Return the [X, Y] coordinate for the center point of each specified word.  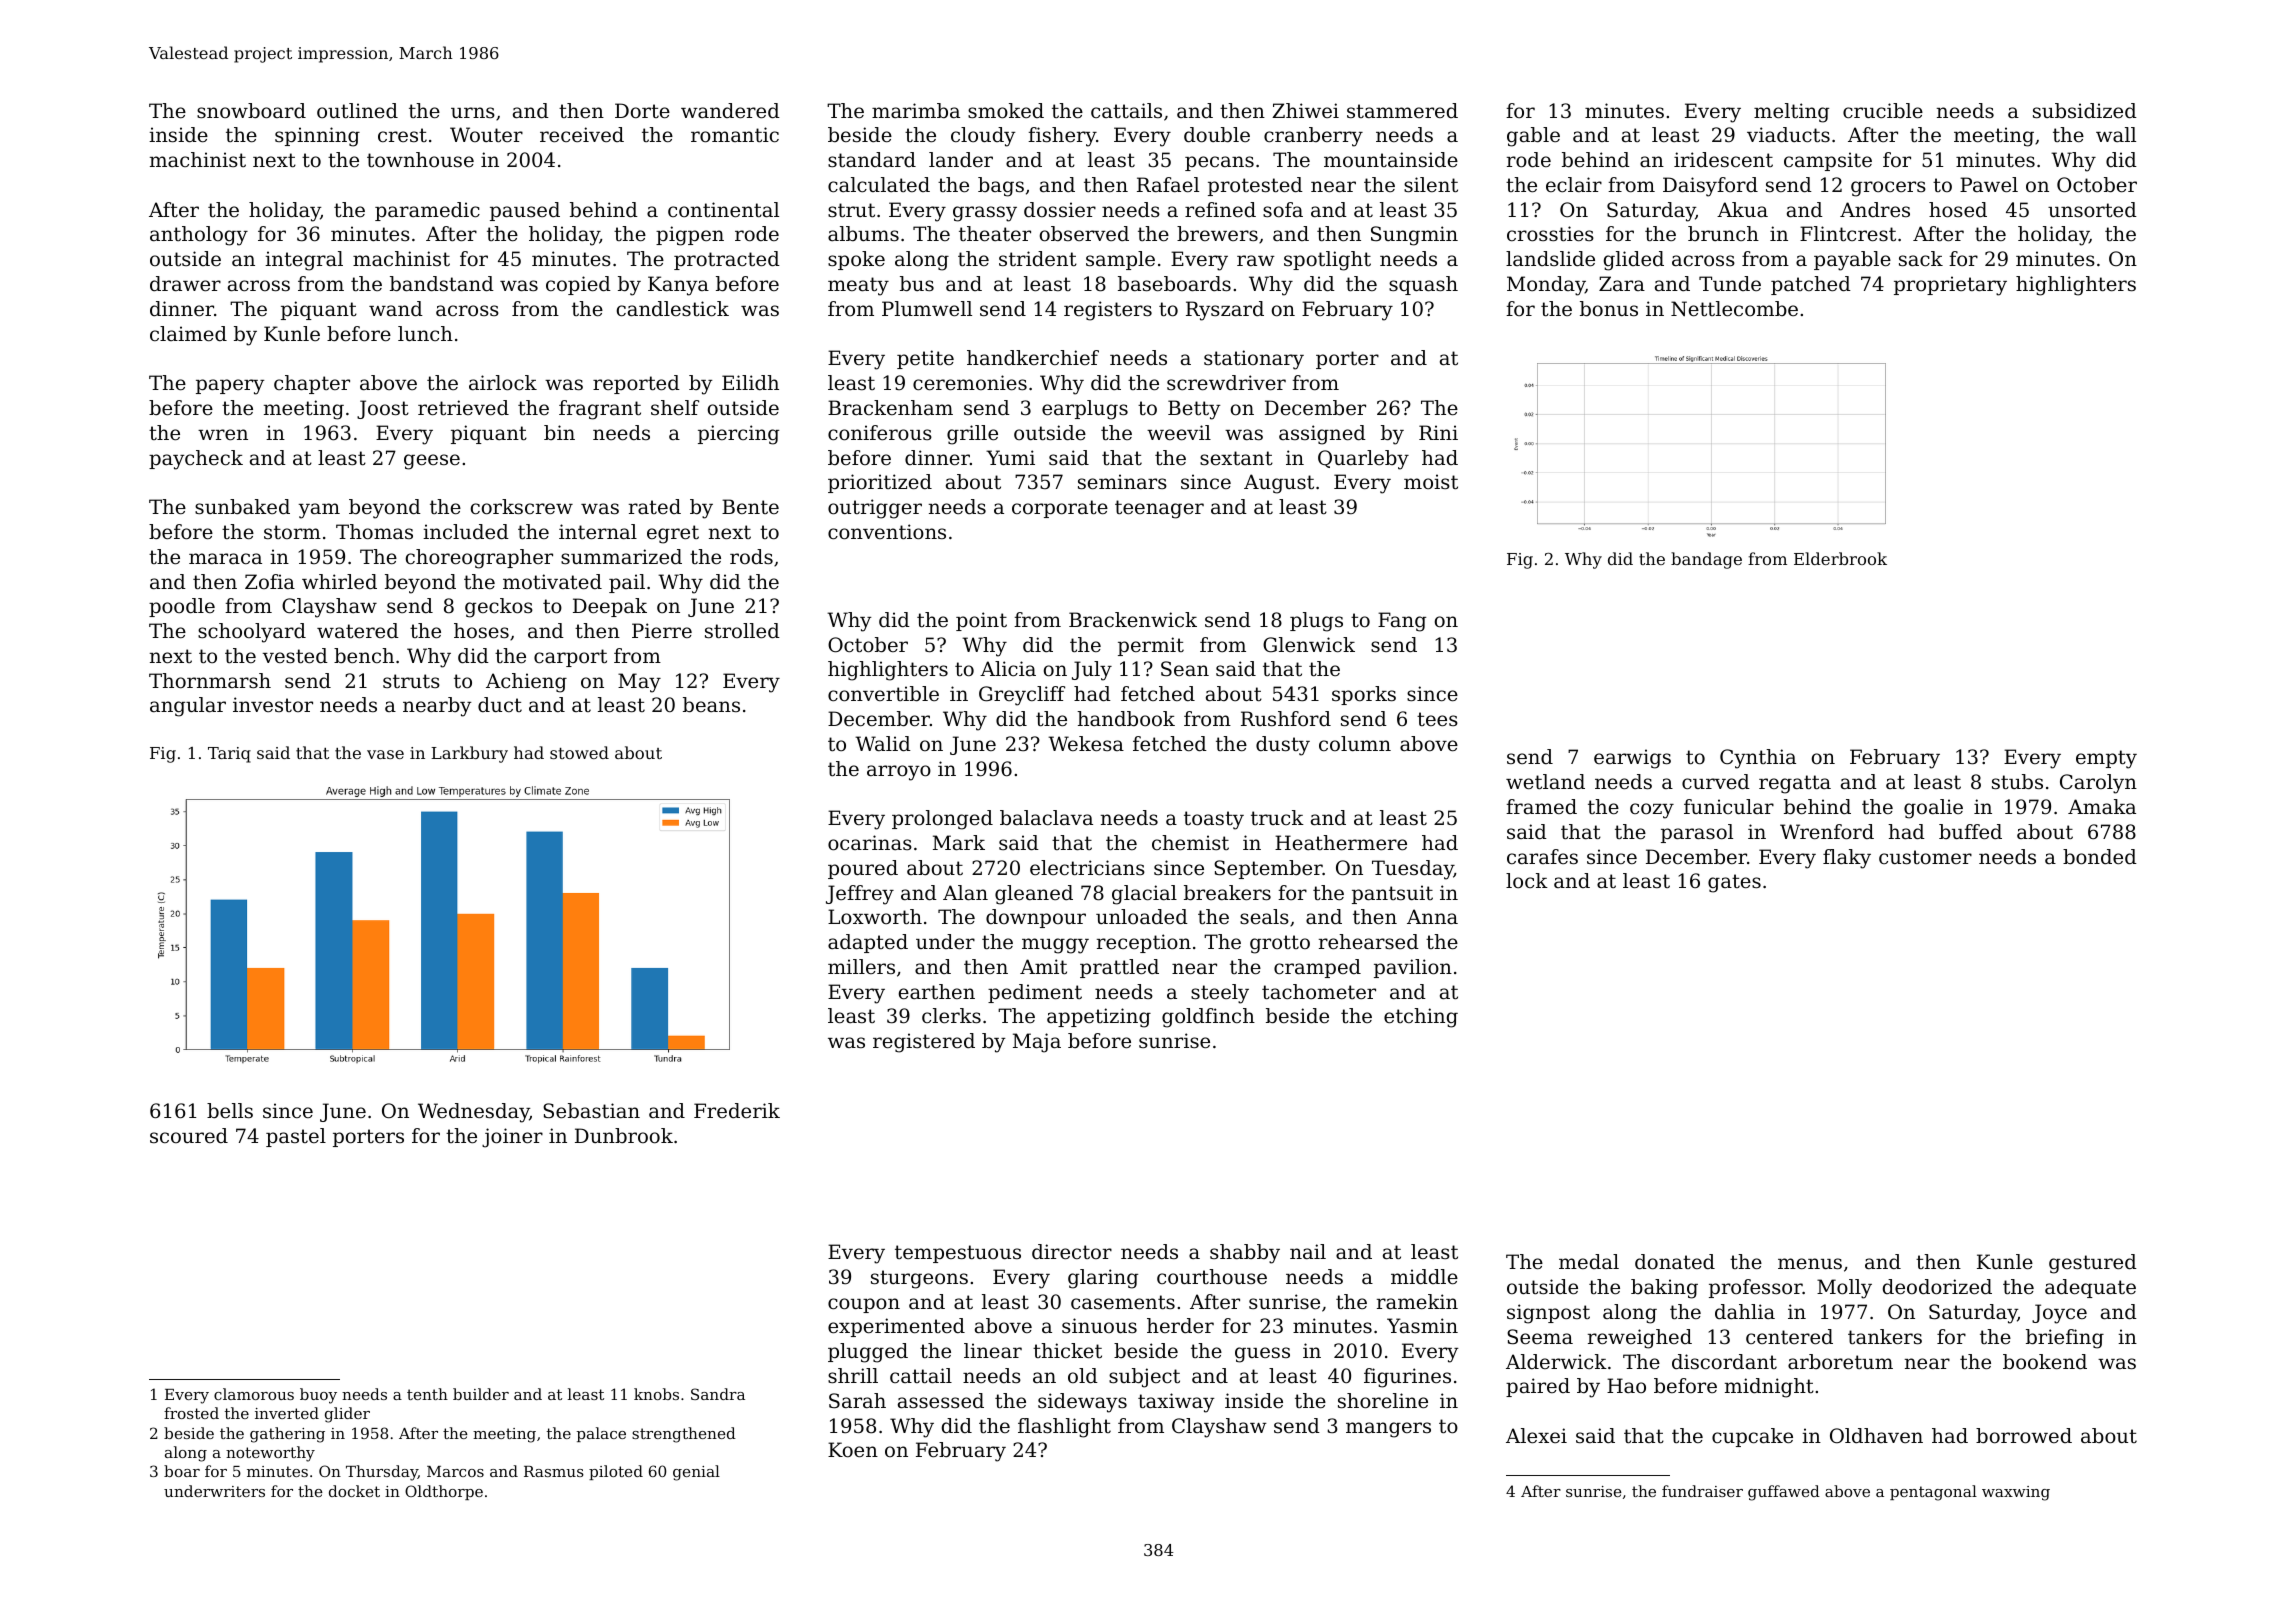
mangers [1388, 1430]
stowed [579, 752]
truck [1277, 817]
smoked [1006, 111]
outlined [357, 111]
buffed [1970, 832]
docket [354, 1491]
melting [1791, 113]
